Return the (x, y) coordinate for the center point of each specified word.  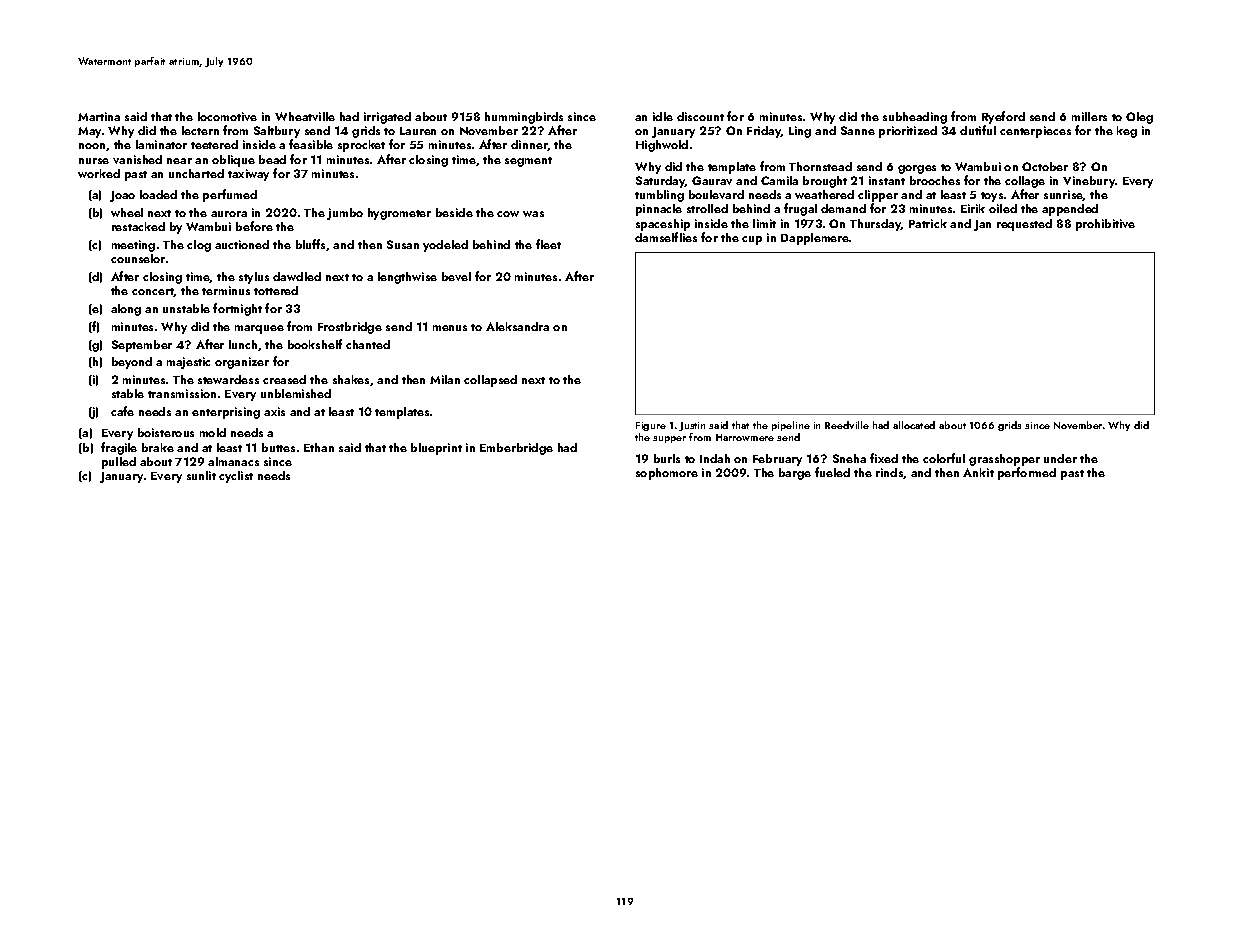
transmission (182, 393)
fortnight (237, 309)
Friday (764, 132)
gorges (917, 169)
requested (1024, 225)
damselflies (666, 237)
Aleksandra (517, 326)
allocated (914, 425)
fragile (119, 448)
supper (669, 439)
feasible (311, 144)
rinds (890, 473)
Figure (651, 426)
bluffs (311, 245)
